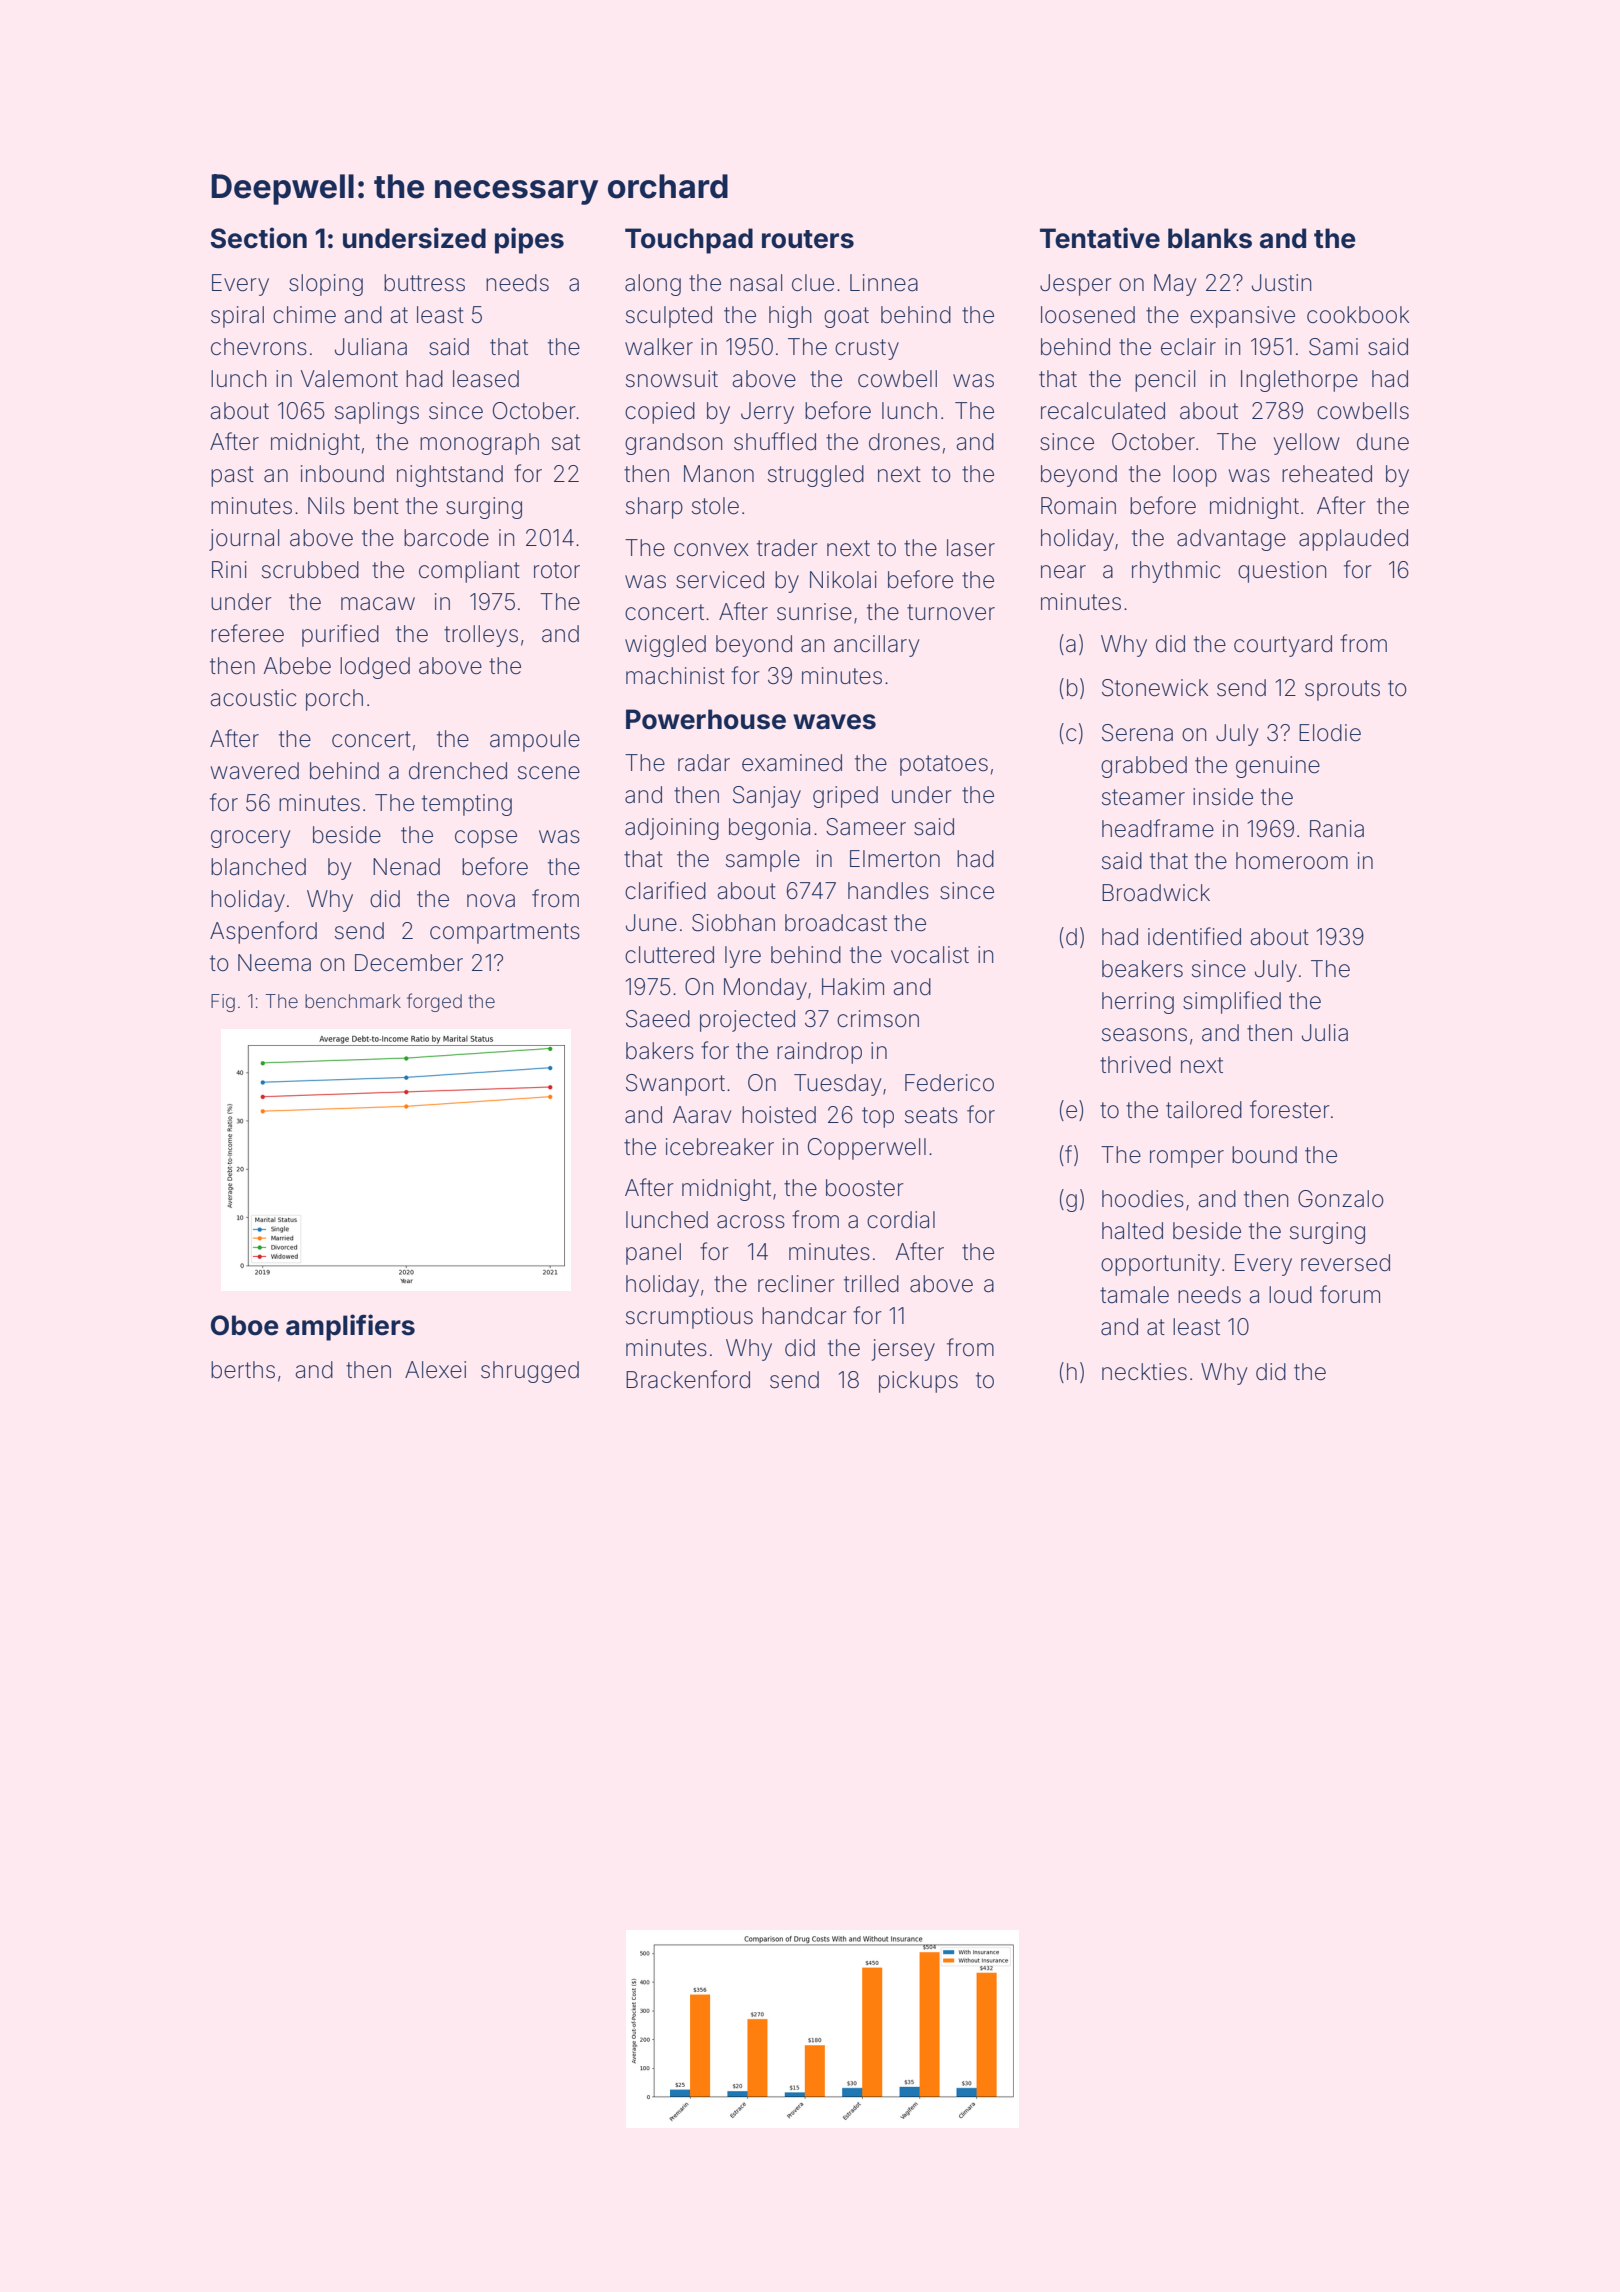 This screenshot has width=1620, height=2292. I want to click on Aarav, so click(702, 1115).
